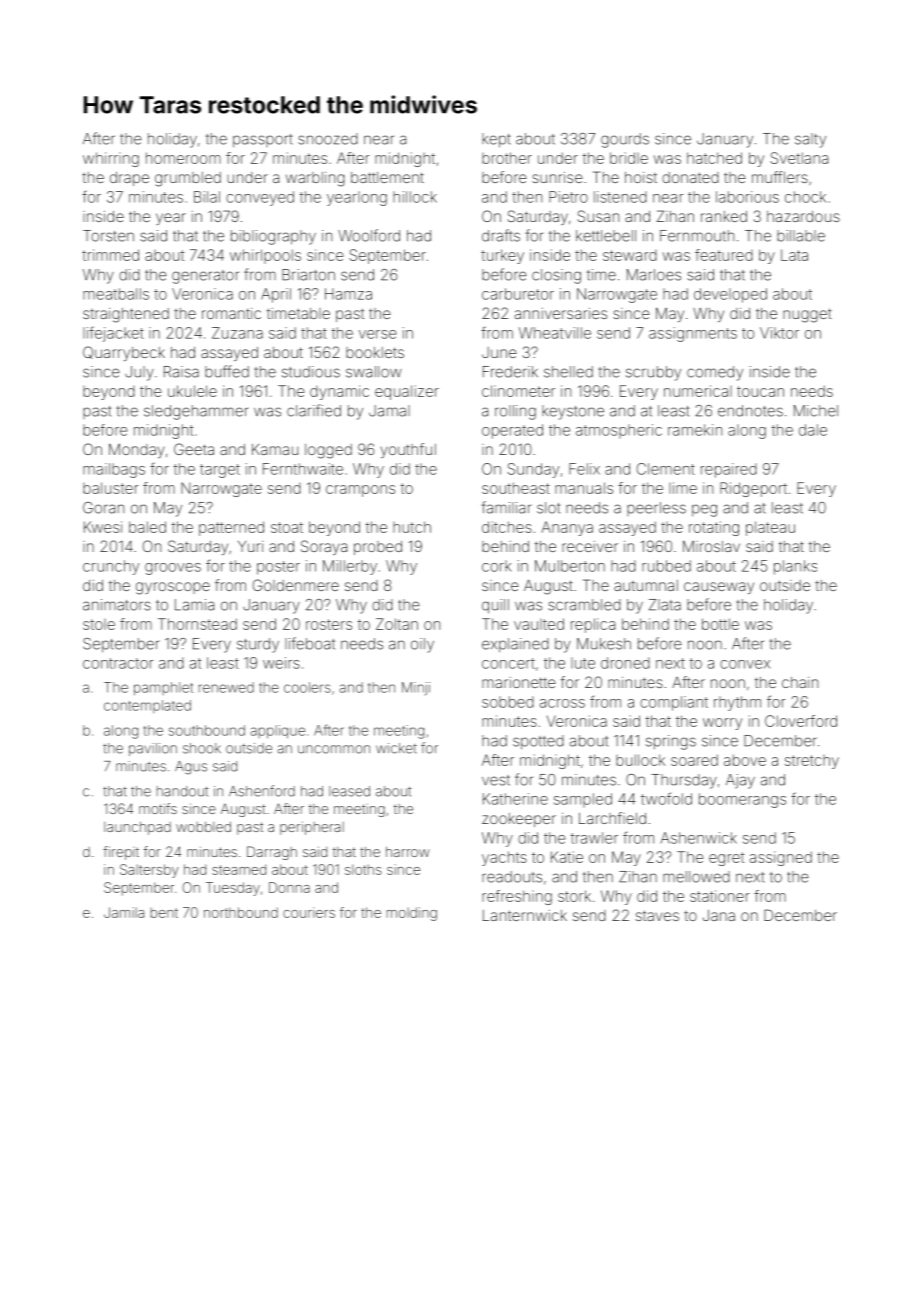 This screenshot has width=924, height=1308. I want to click on salty, so click(810, 140).
